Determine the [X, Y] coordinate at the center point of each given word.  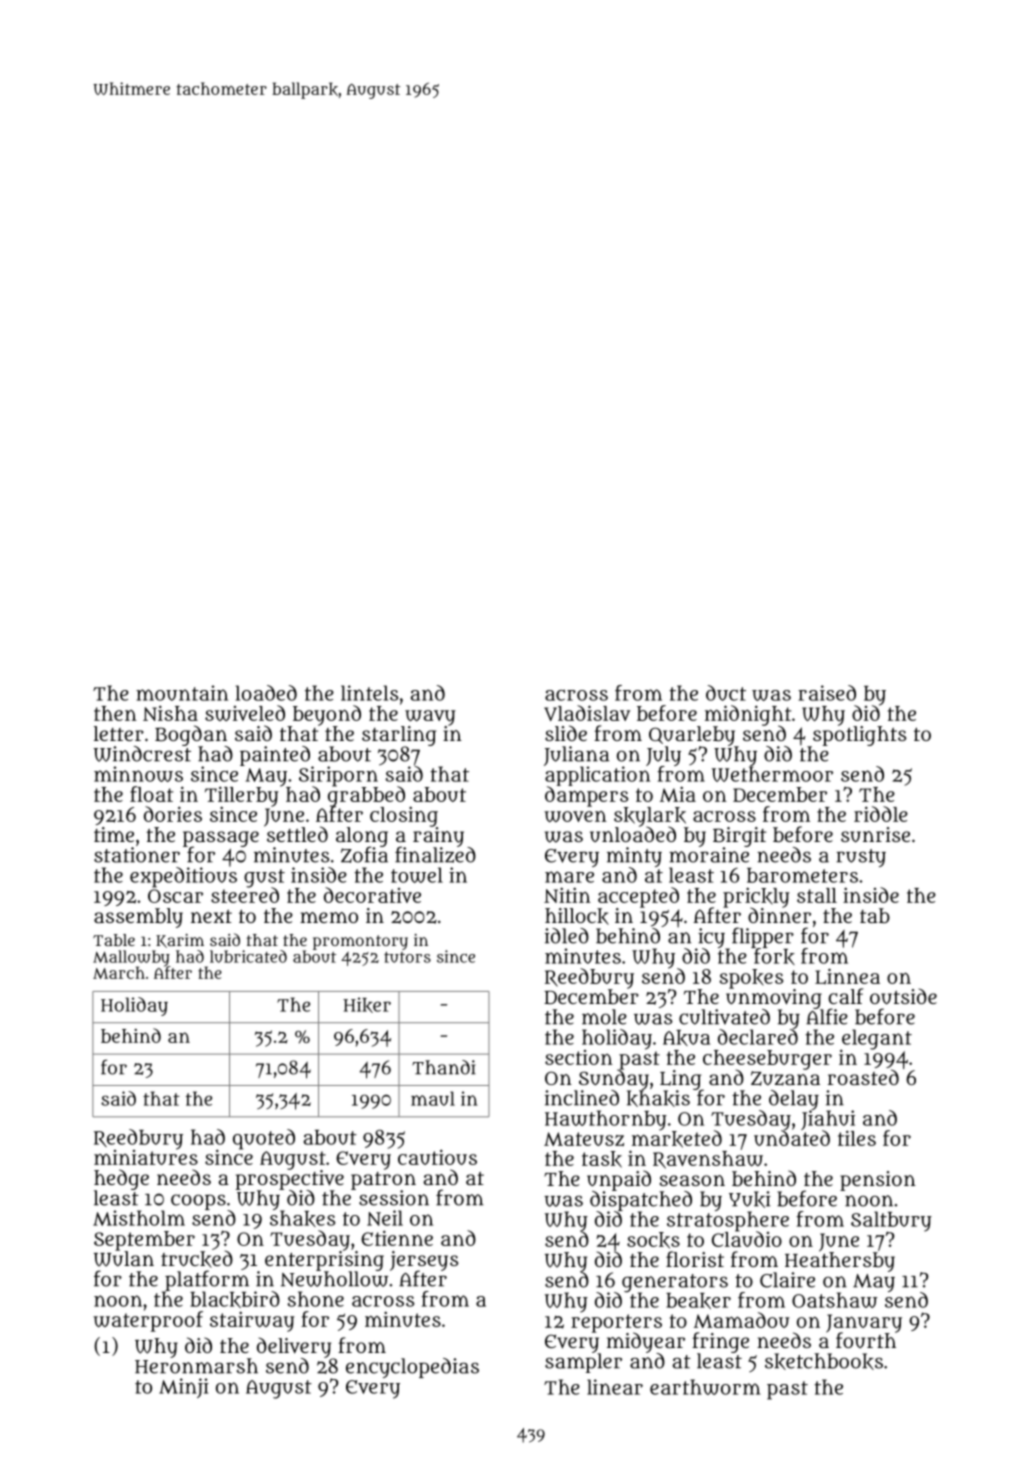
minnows [138, 774]
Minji [184, 1388]
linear [615, 1387]
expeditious [183, 877]
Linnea [847, 976]
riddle [881, 814]
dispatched [641, 1201]
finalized [435, 855]
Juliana [576, 756]
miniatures [146, 1157]
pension [878, 1181]
